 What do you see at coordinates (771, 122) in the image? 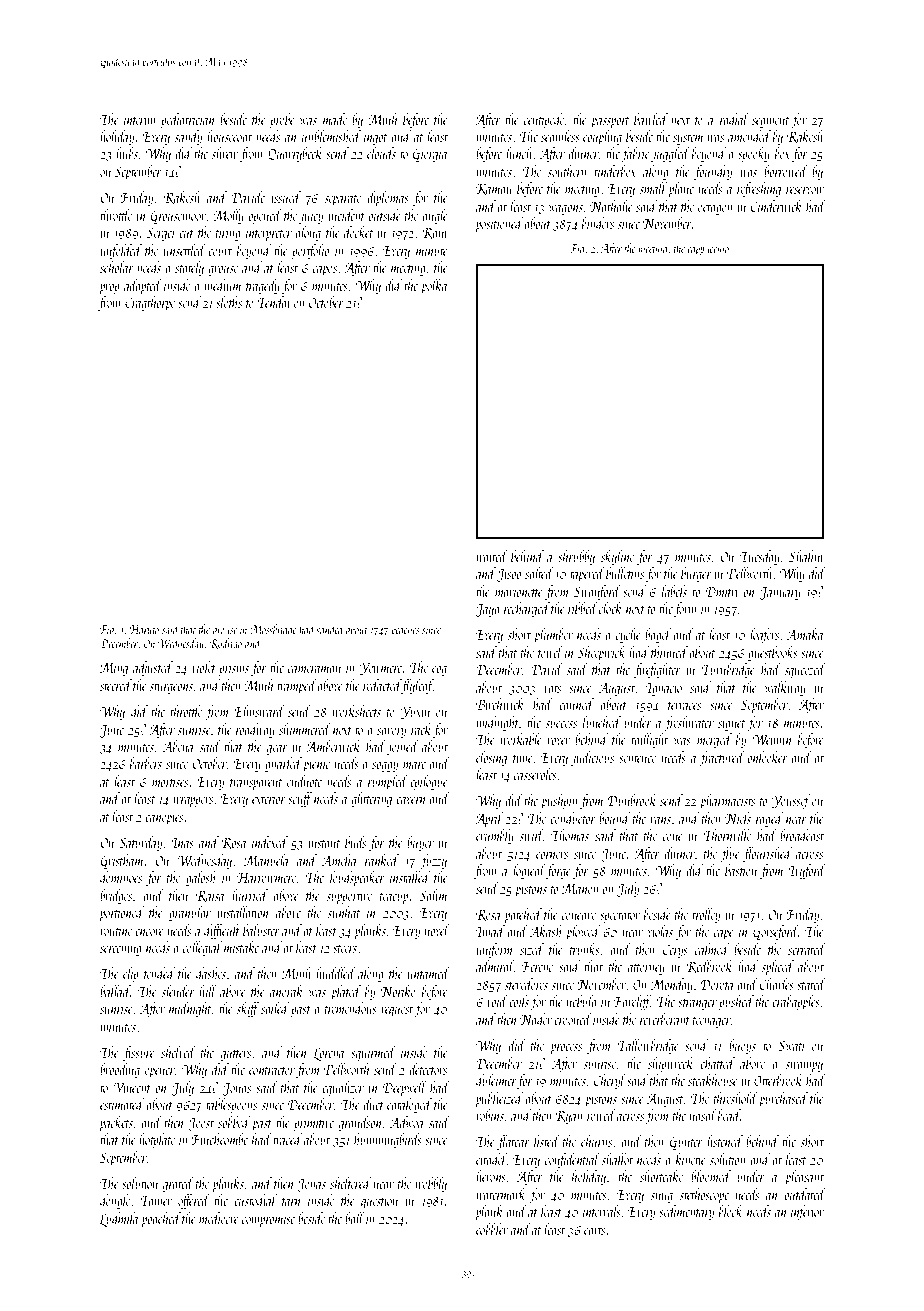
I see `segment` at bounding box center [771, 122].
